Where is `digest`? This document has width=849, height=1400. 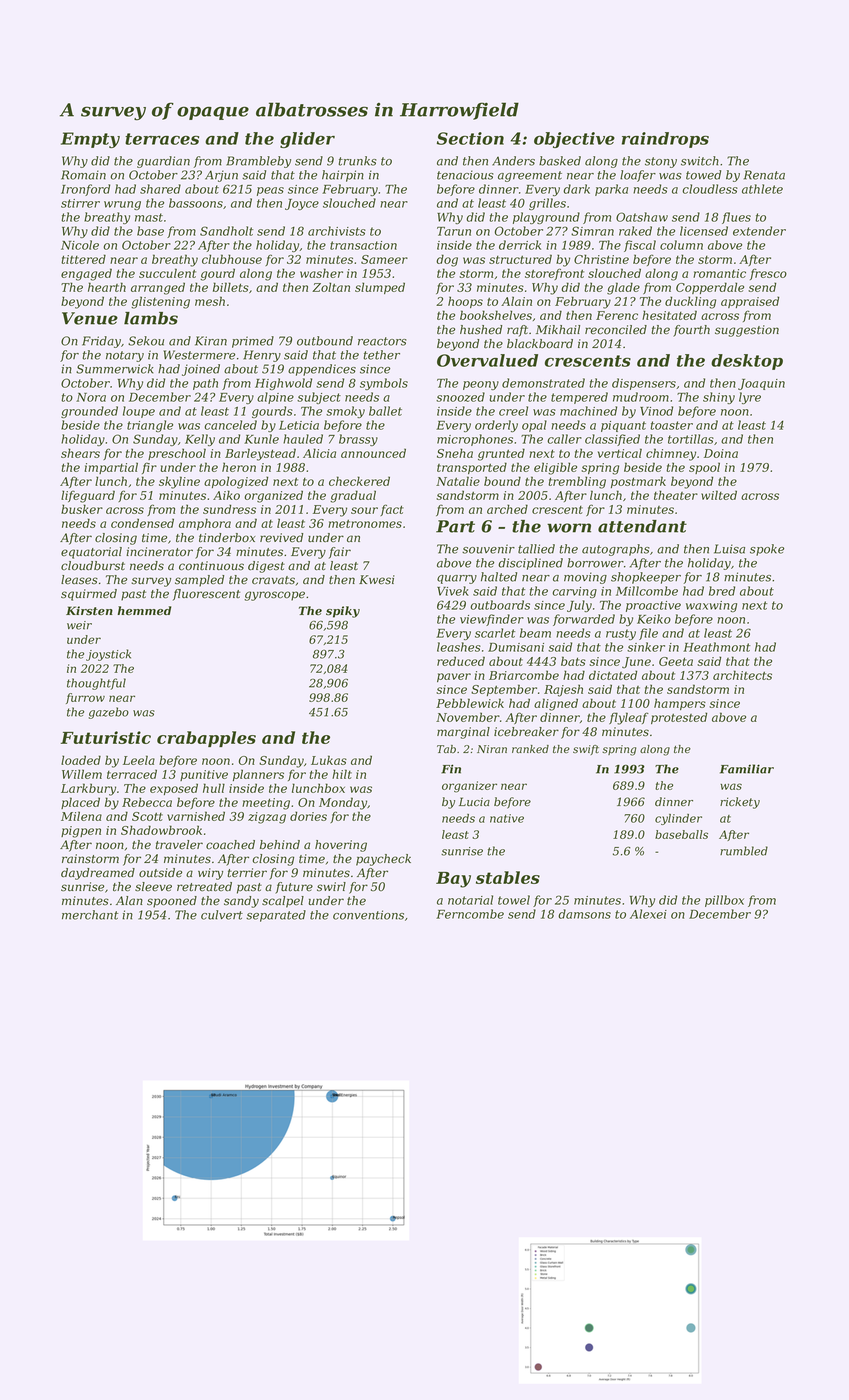
digest is located at coordinates (266, 567).
